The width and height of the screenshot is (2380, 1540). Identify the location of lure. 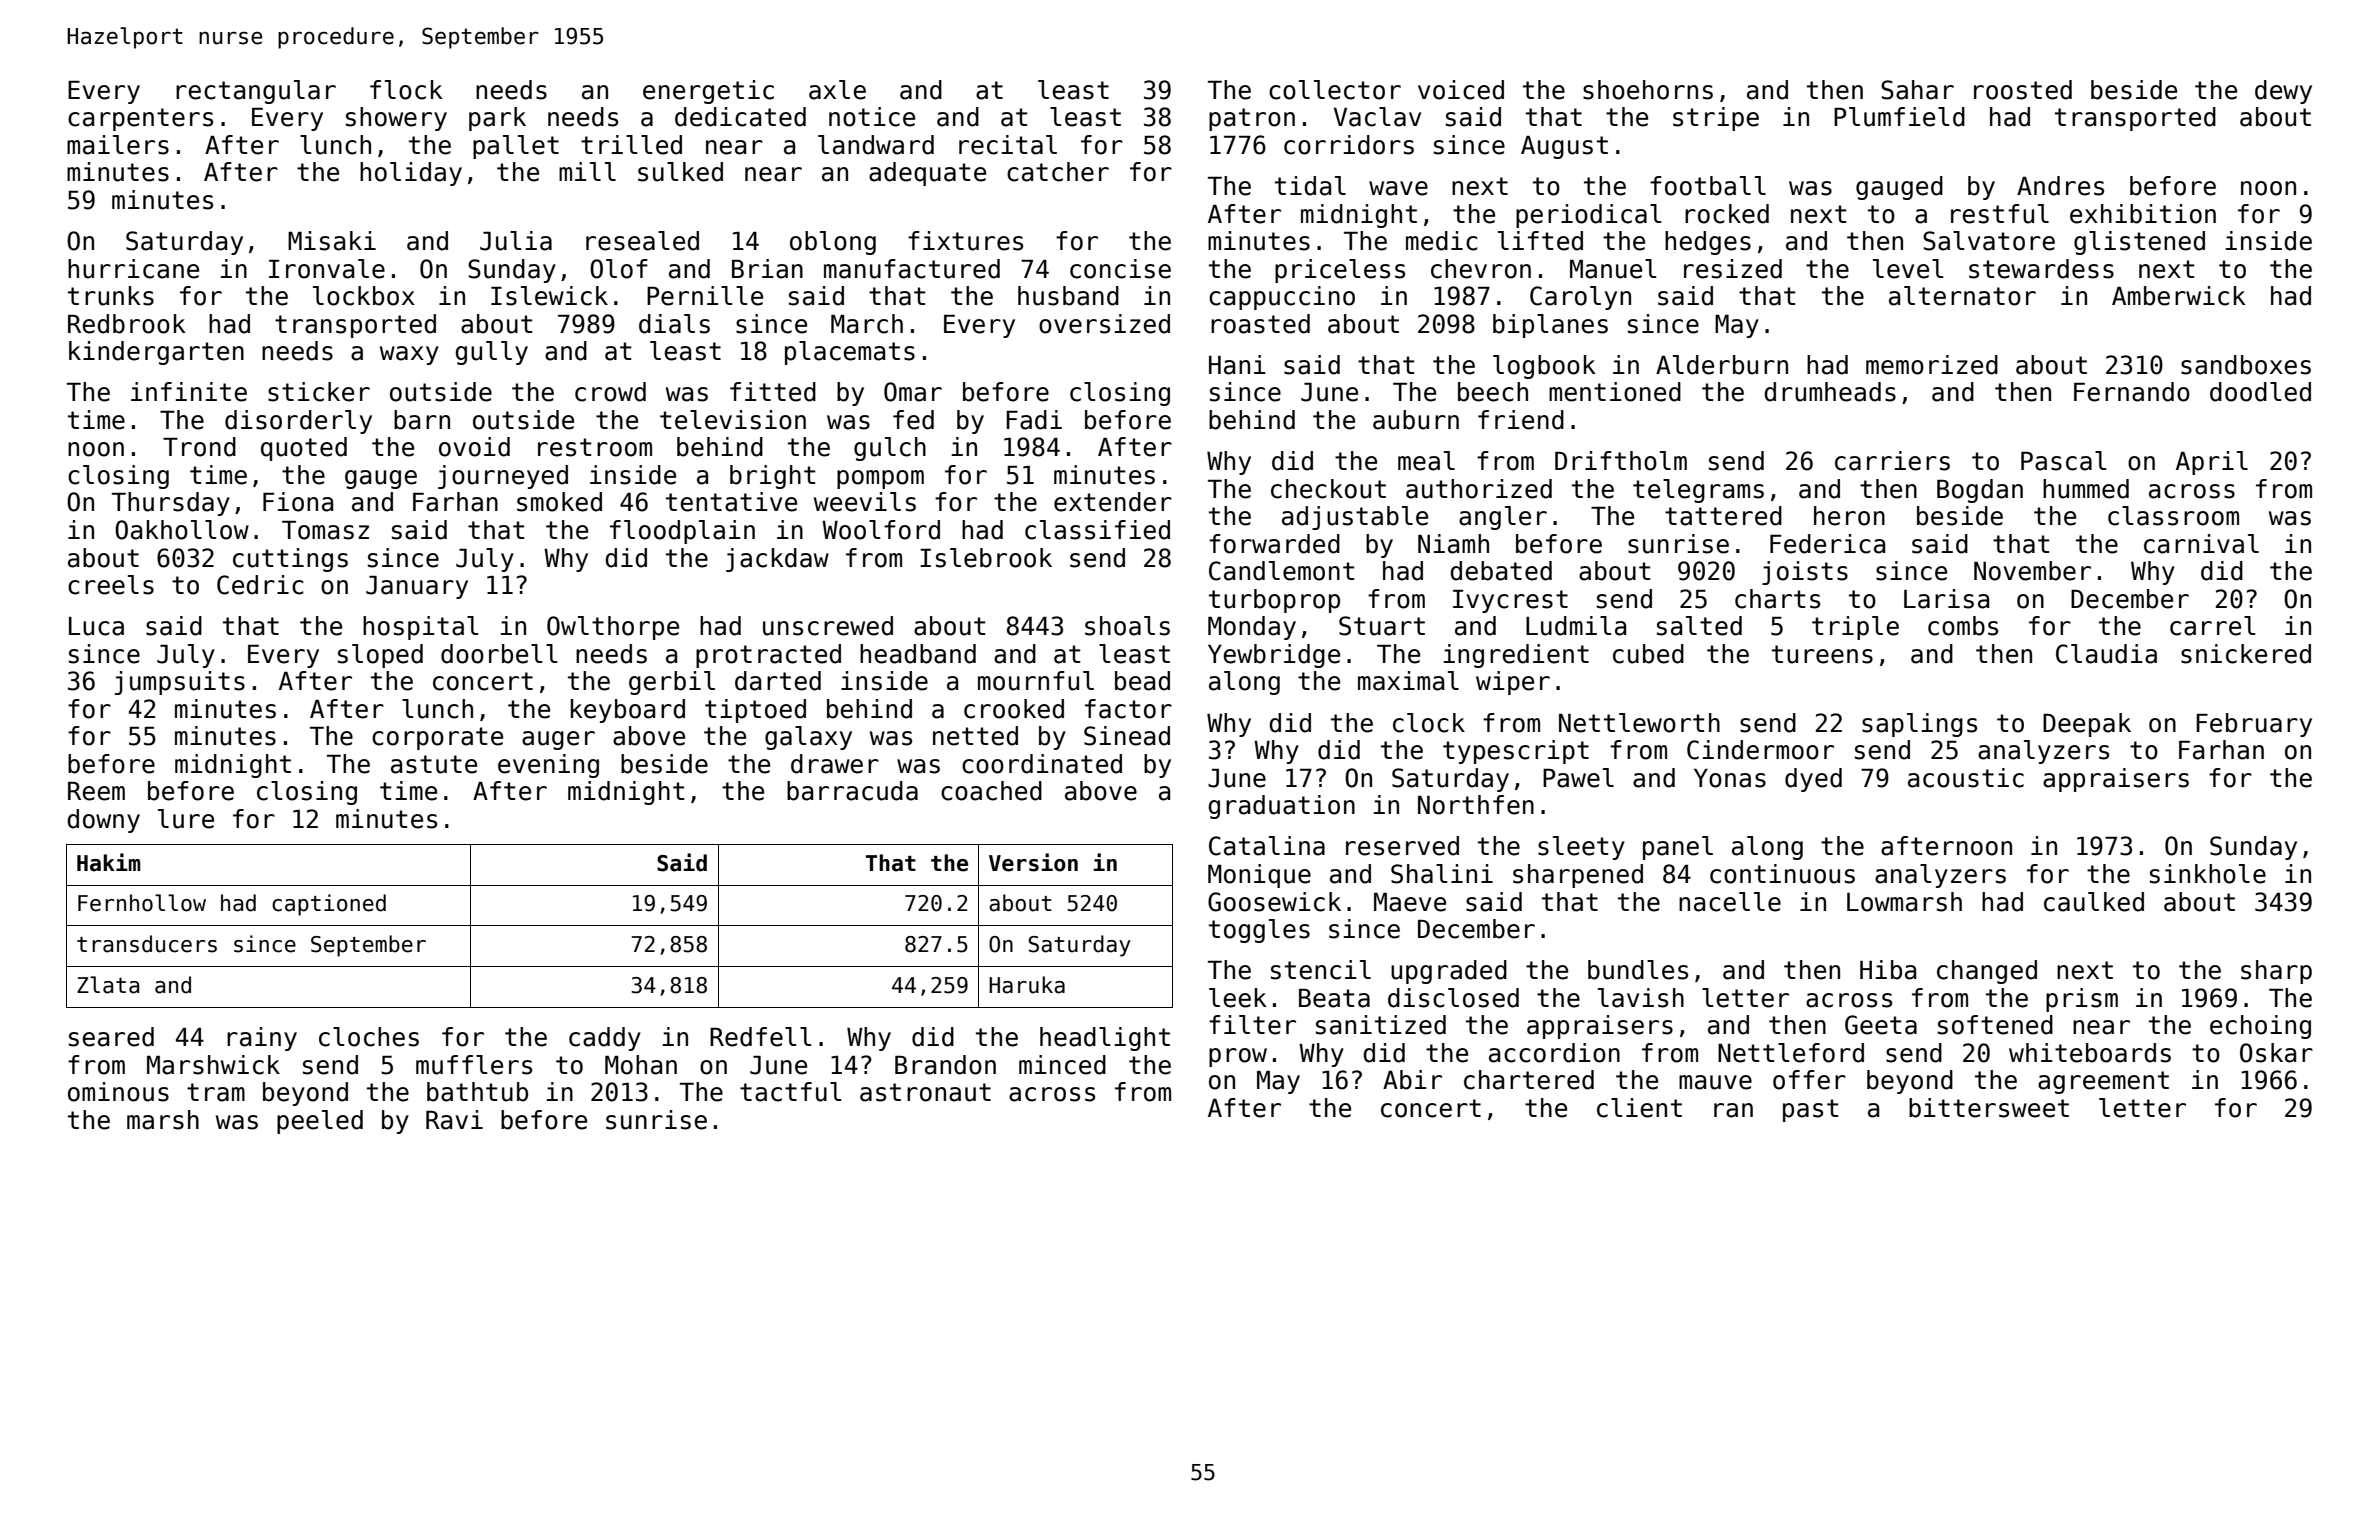
(186, 819).
